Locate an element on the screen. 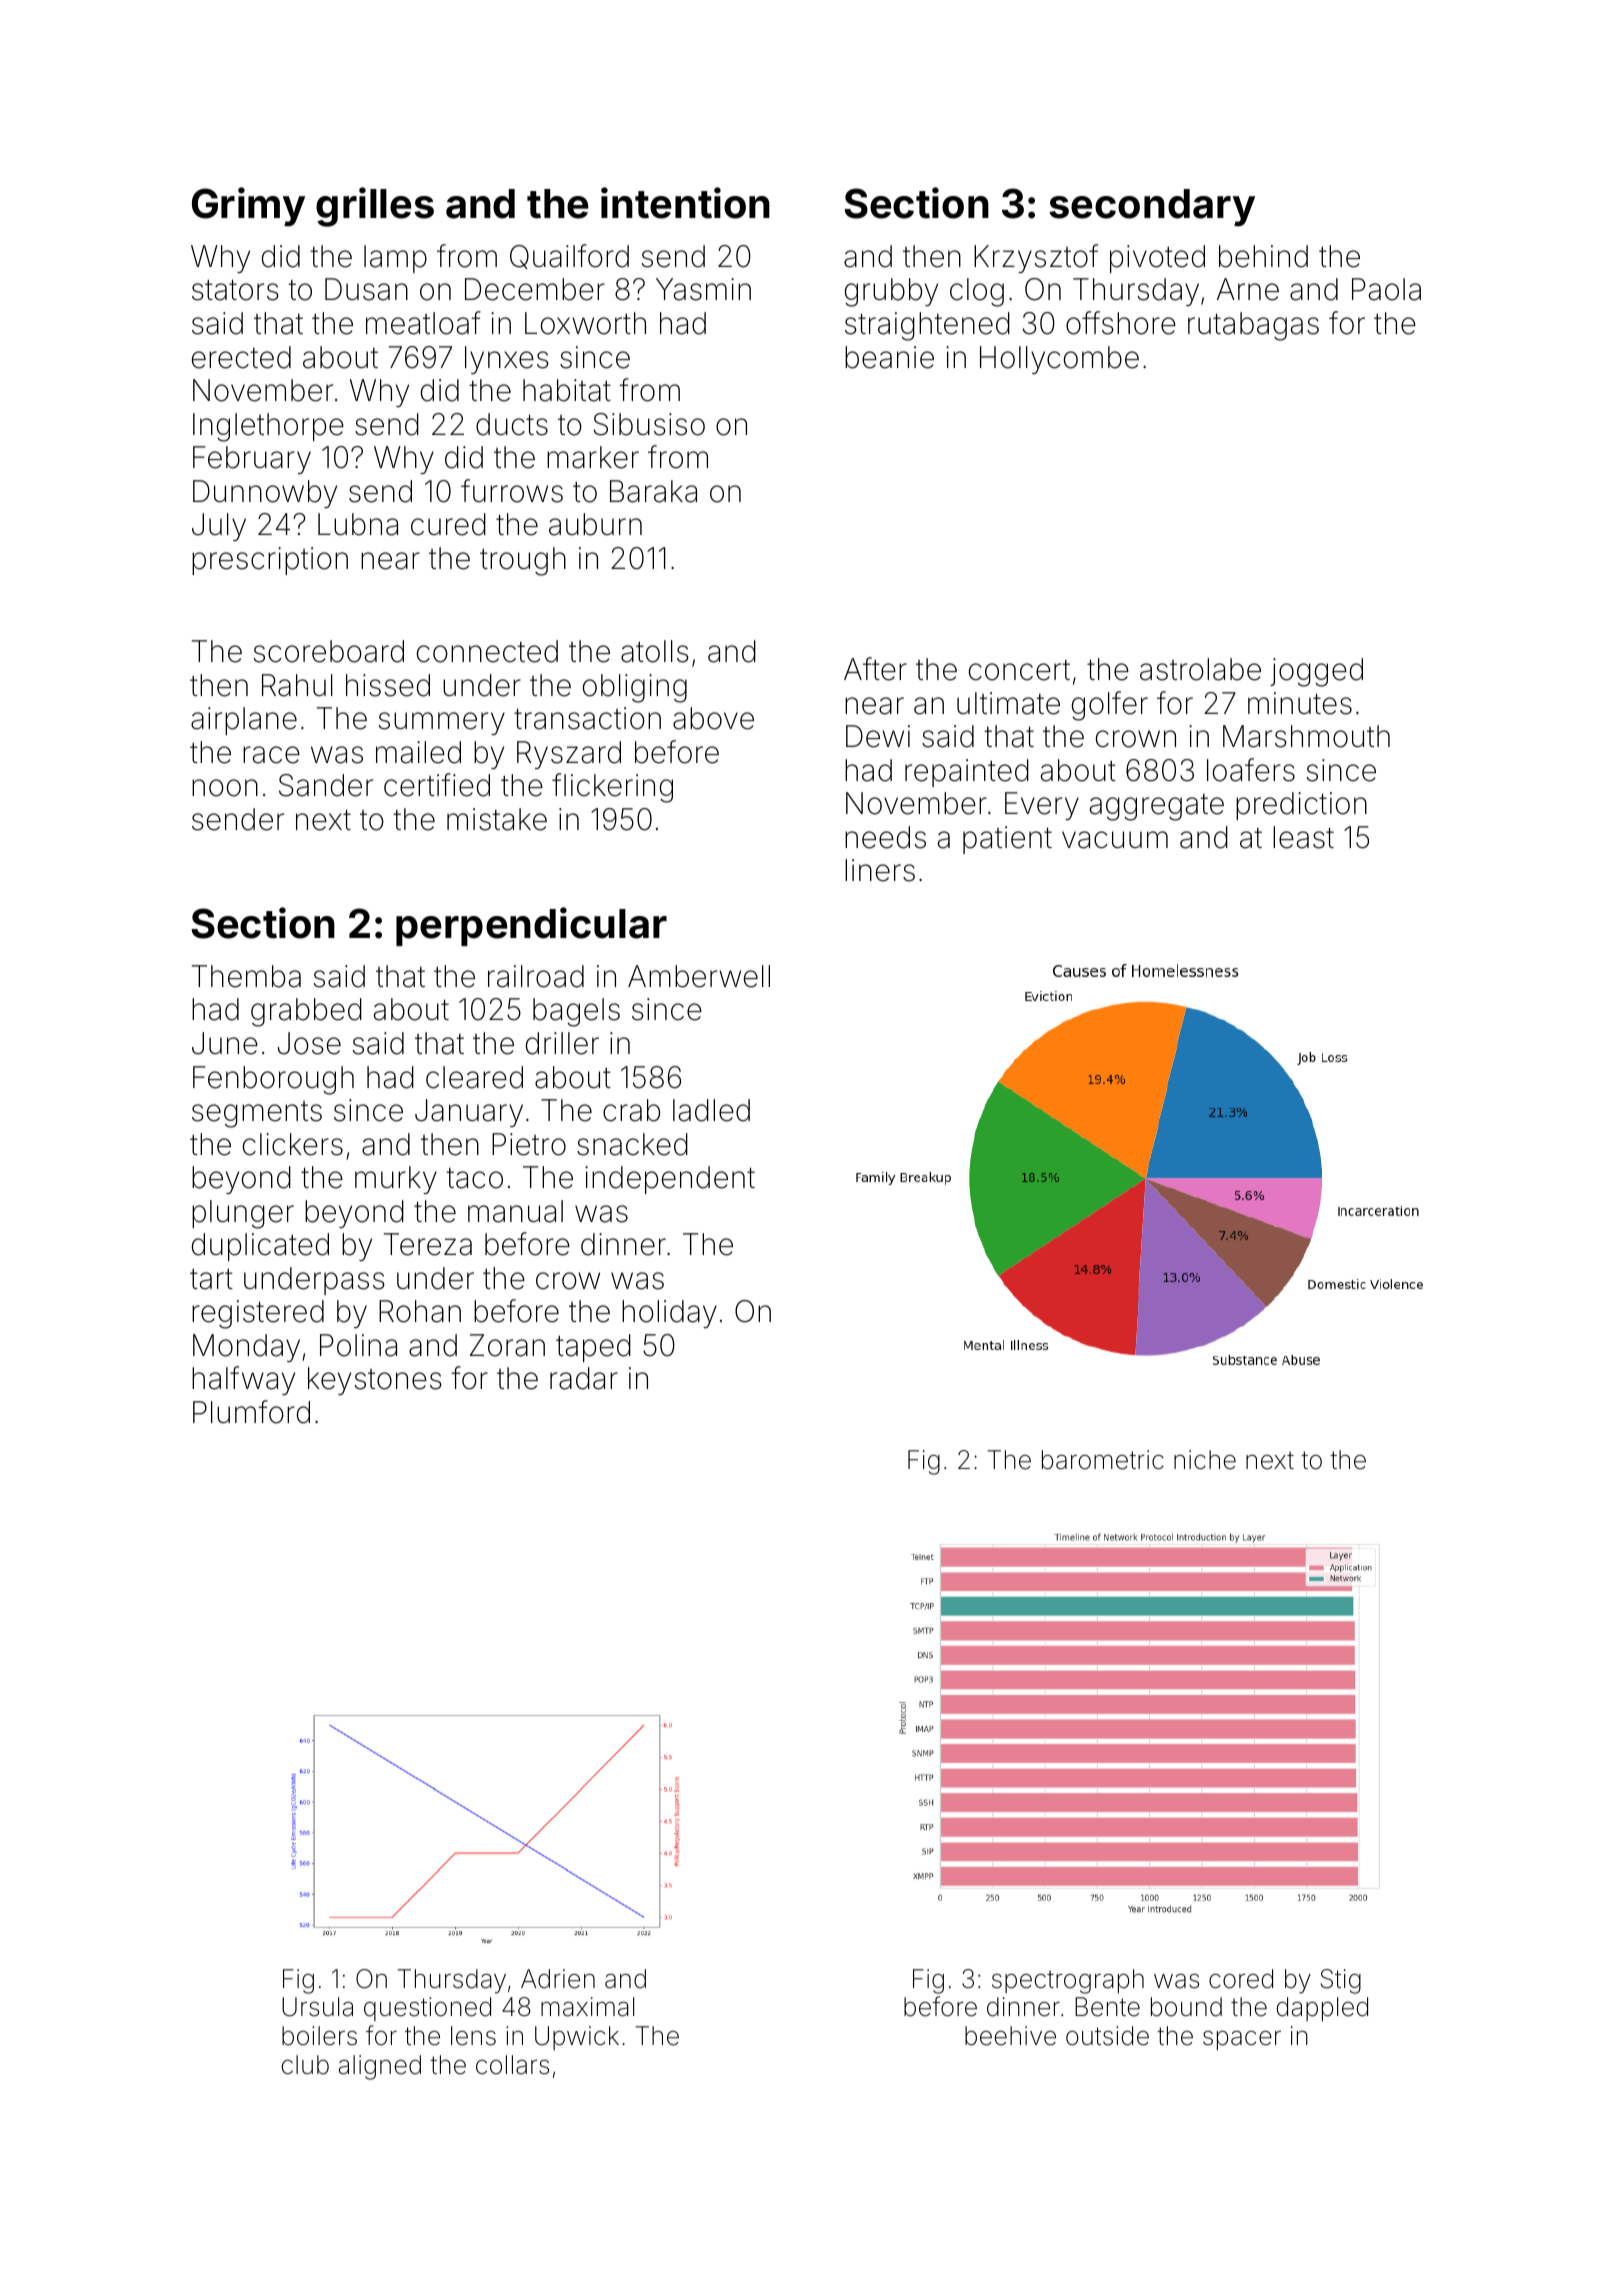  Upwick is located at coordinates (577, 2038).
